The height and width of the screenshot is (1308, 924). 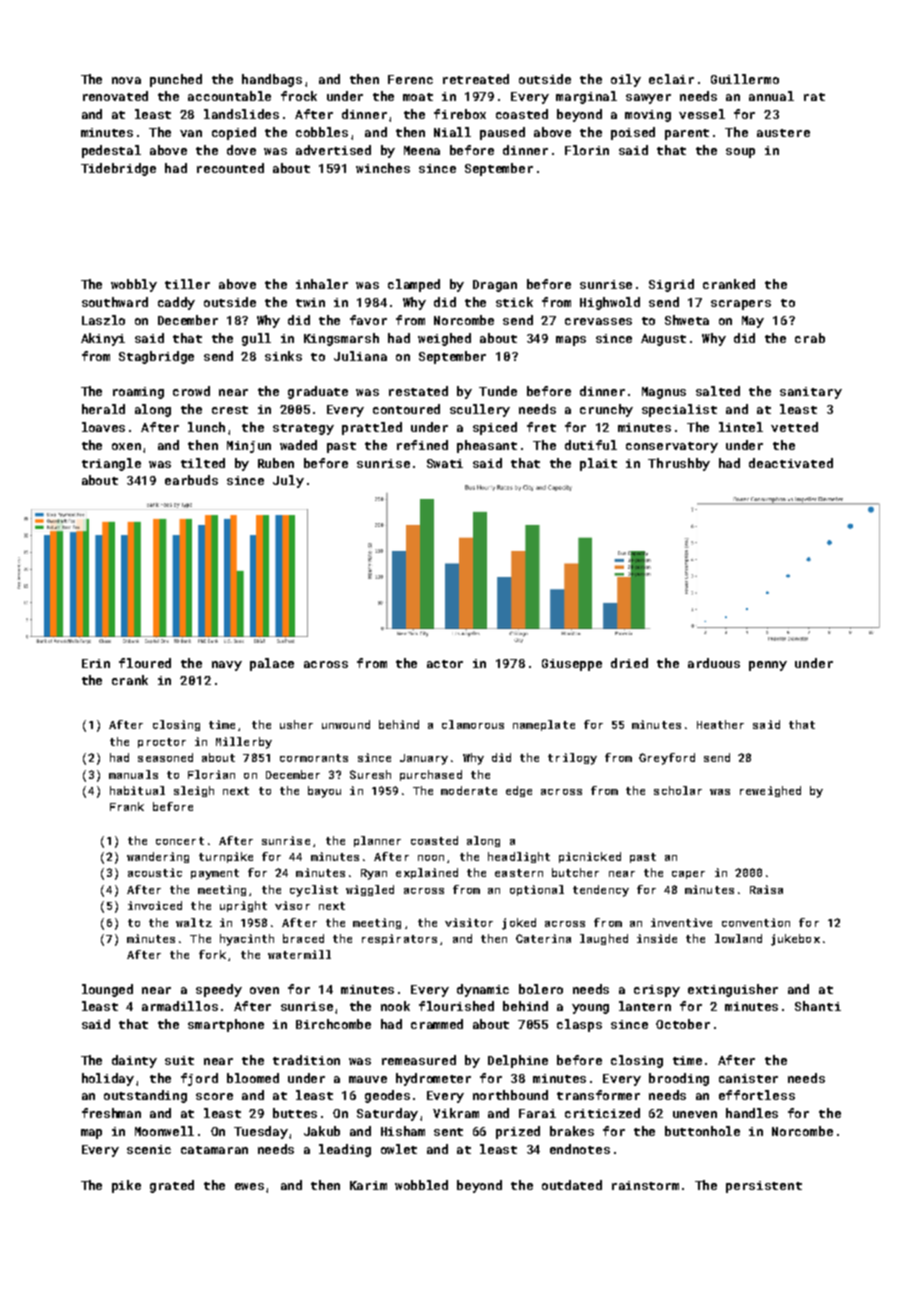 What do you see at coordinates (657, 938) in the screenshot?
I see `inside` at bounding box center [657, 938].
